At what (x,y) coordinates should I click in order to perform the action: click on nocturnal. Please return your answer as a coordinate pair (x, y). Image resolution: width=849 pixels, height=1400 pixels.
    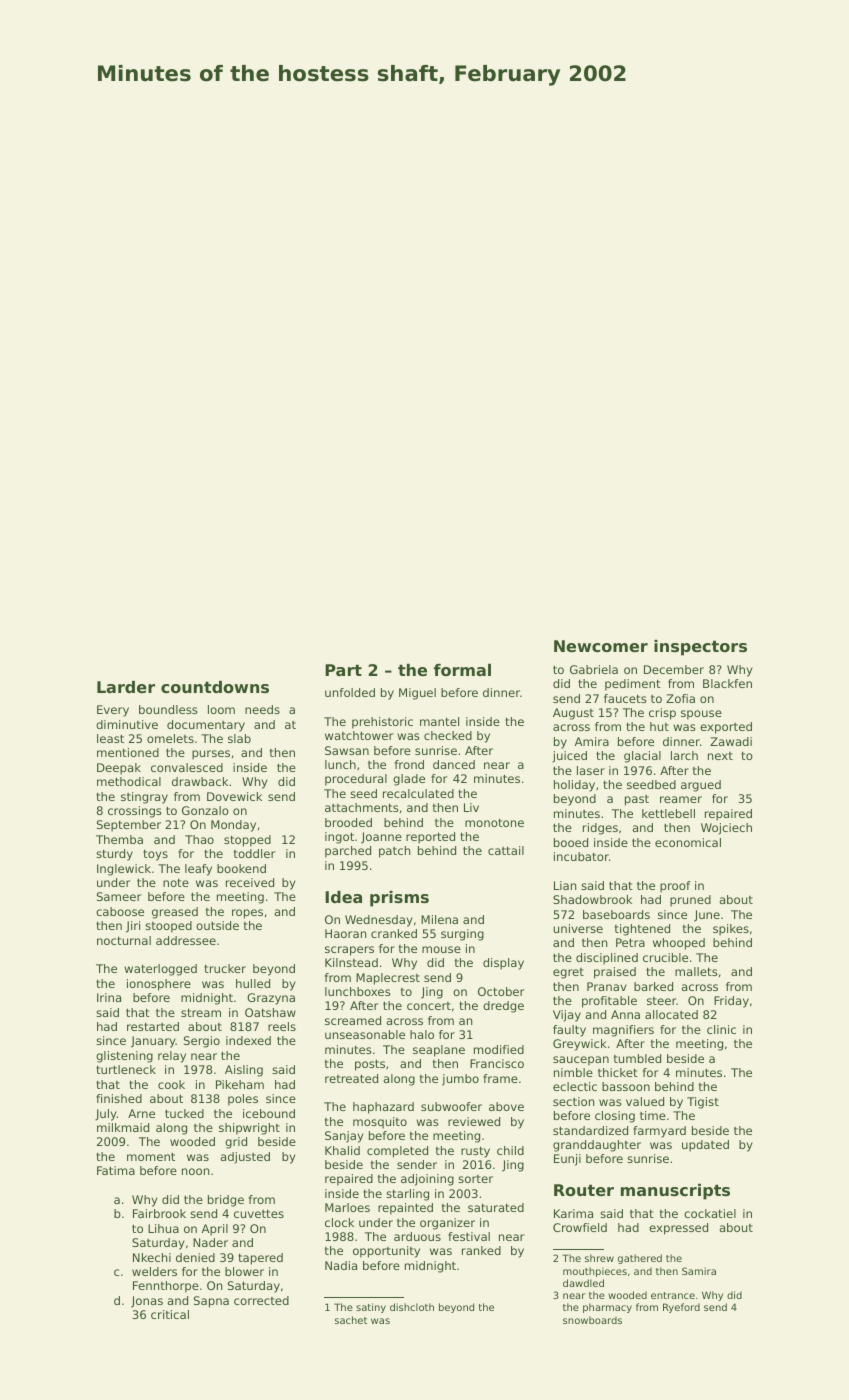
    Looking at the image, I should click on (124, 940).
